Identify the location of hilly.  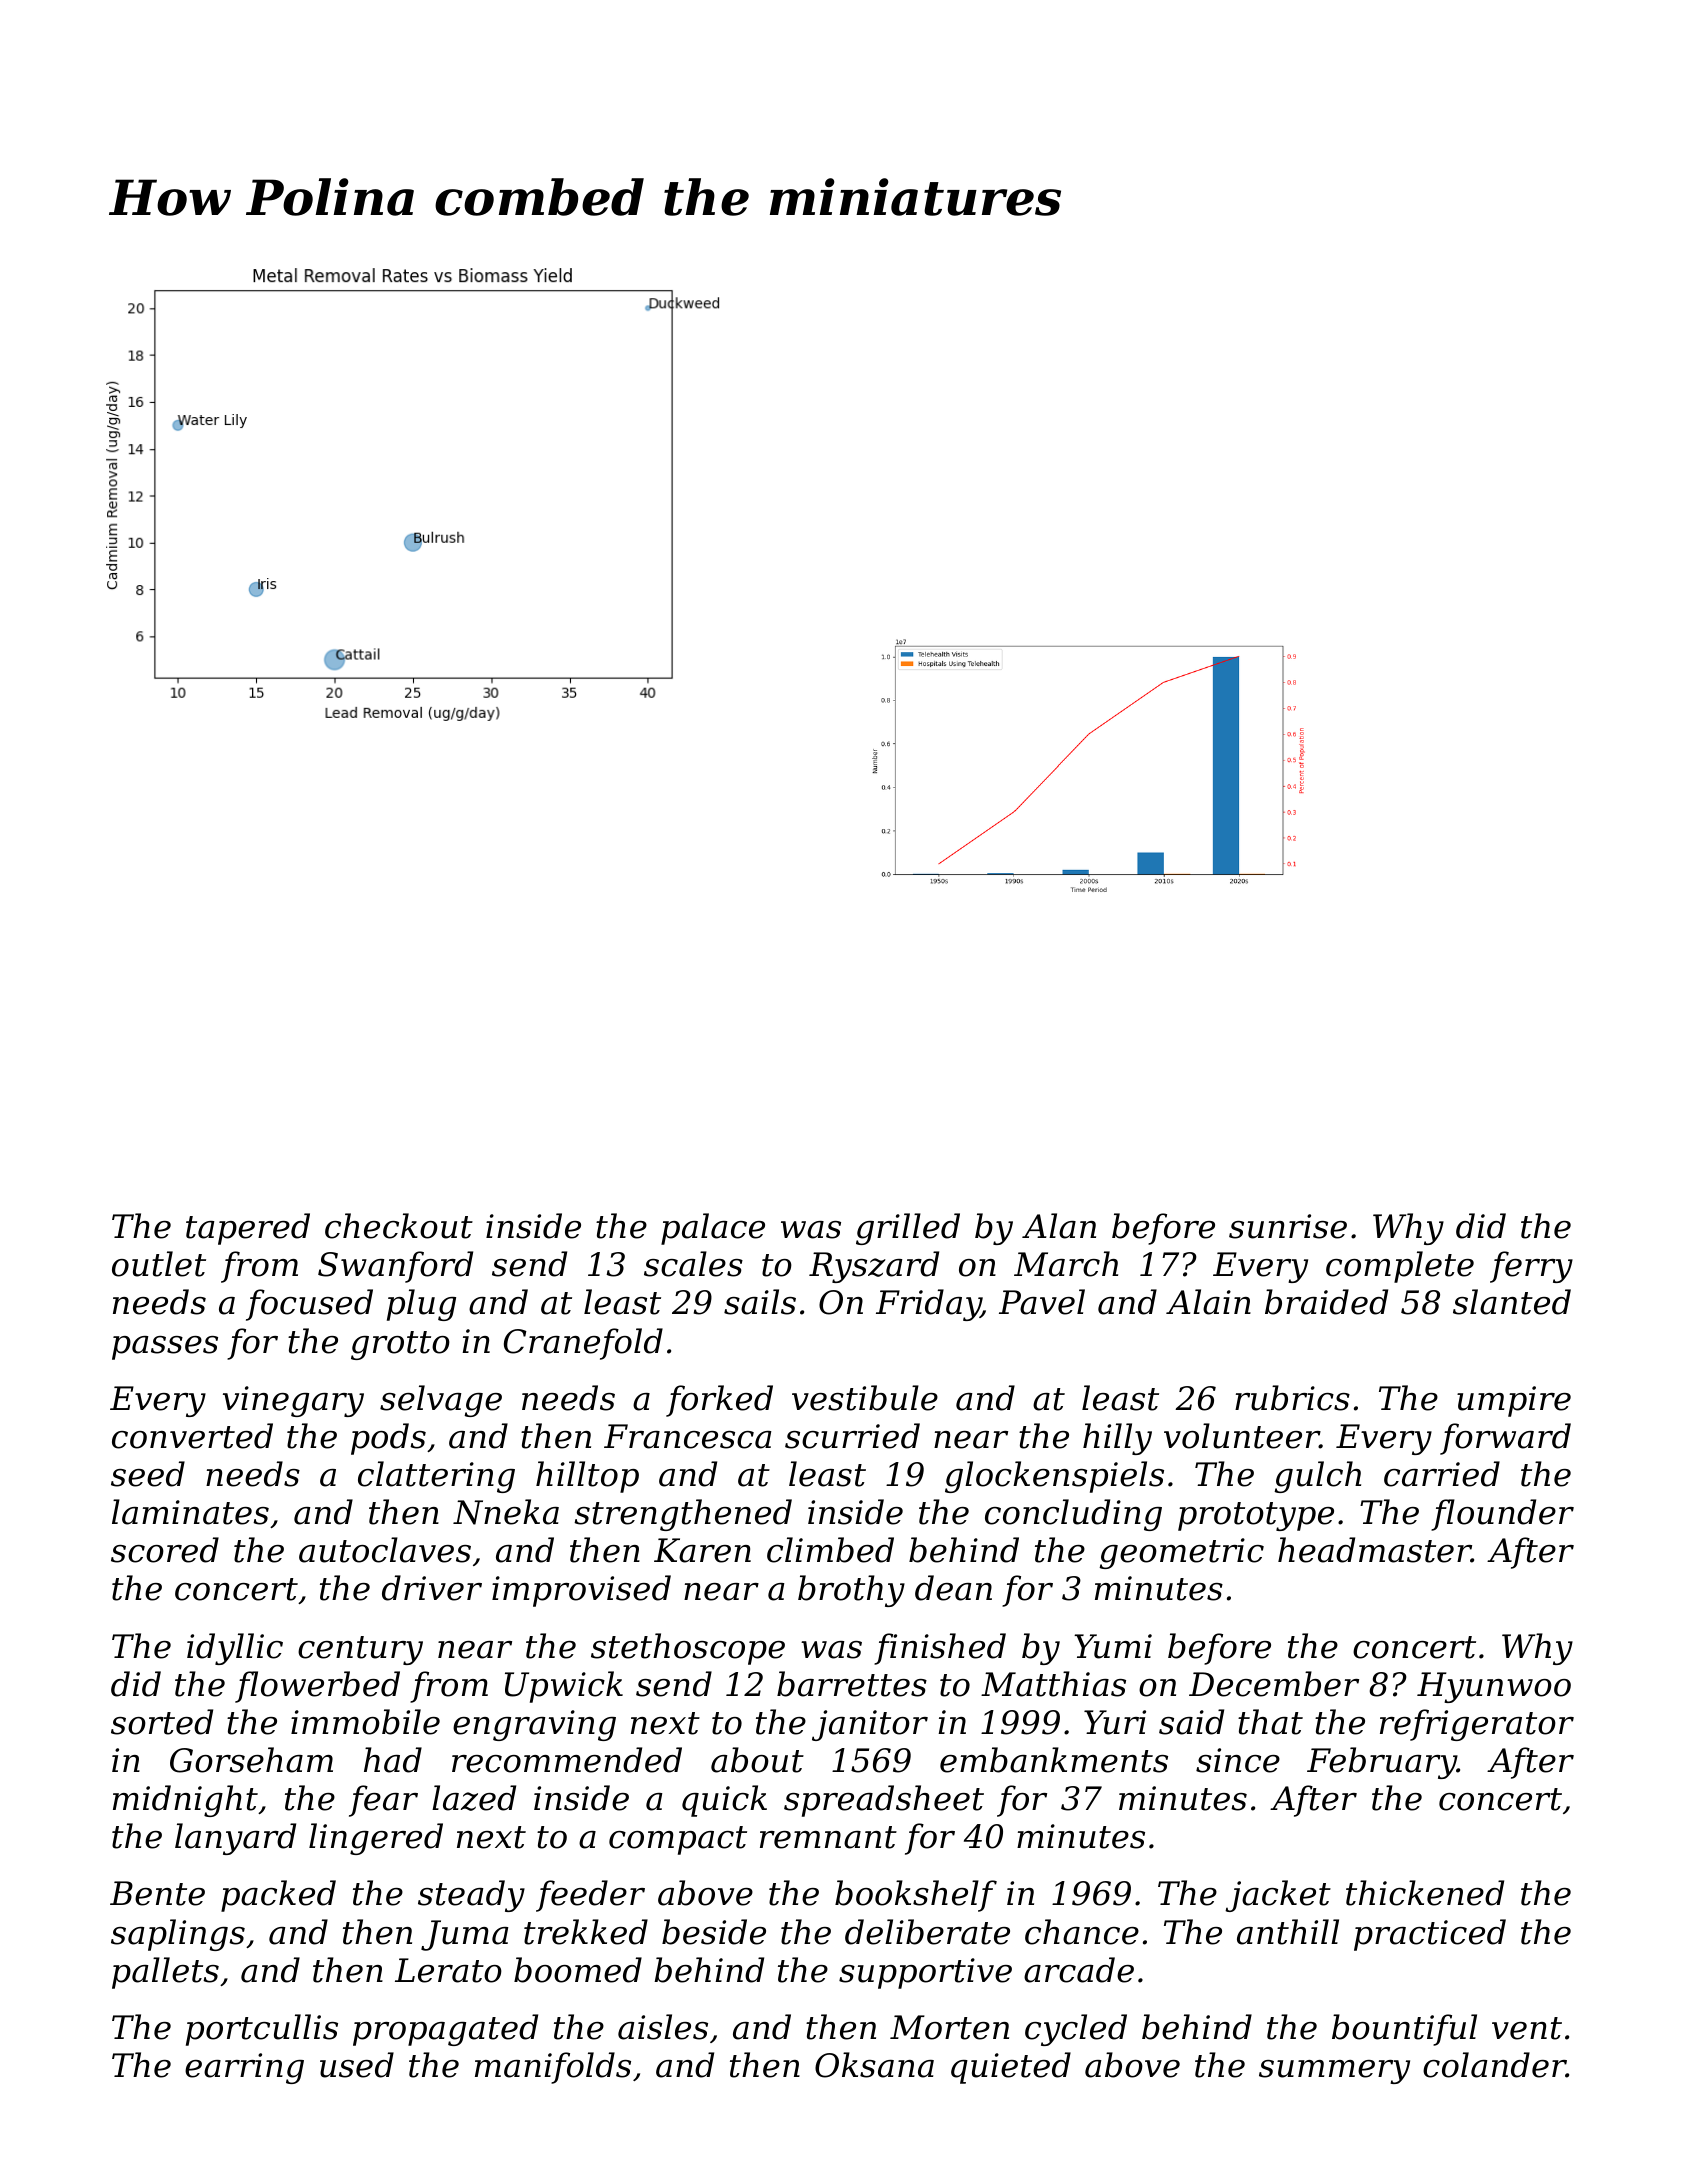
(1117, 1439).
